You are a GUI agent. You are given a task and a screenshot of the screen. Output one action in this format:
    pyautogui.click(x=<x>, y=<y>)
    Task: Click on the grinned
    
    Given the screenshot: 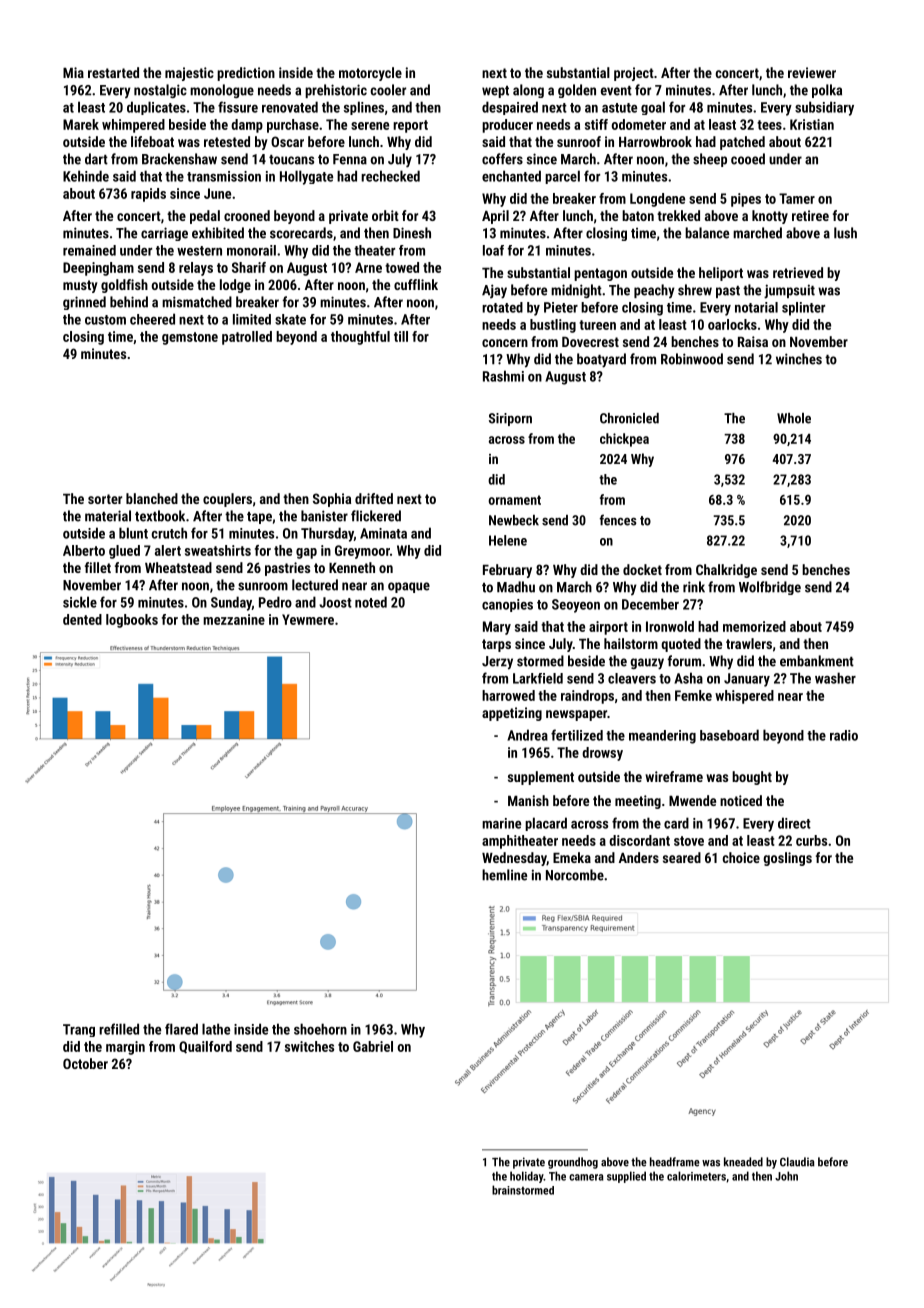 What is the action you would take?
    pyautogui.click(x=84, y=303)
